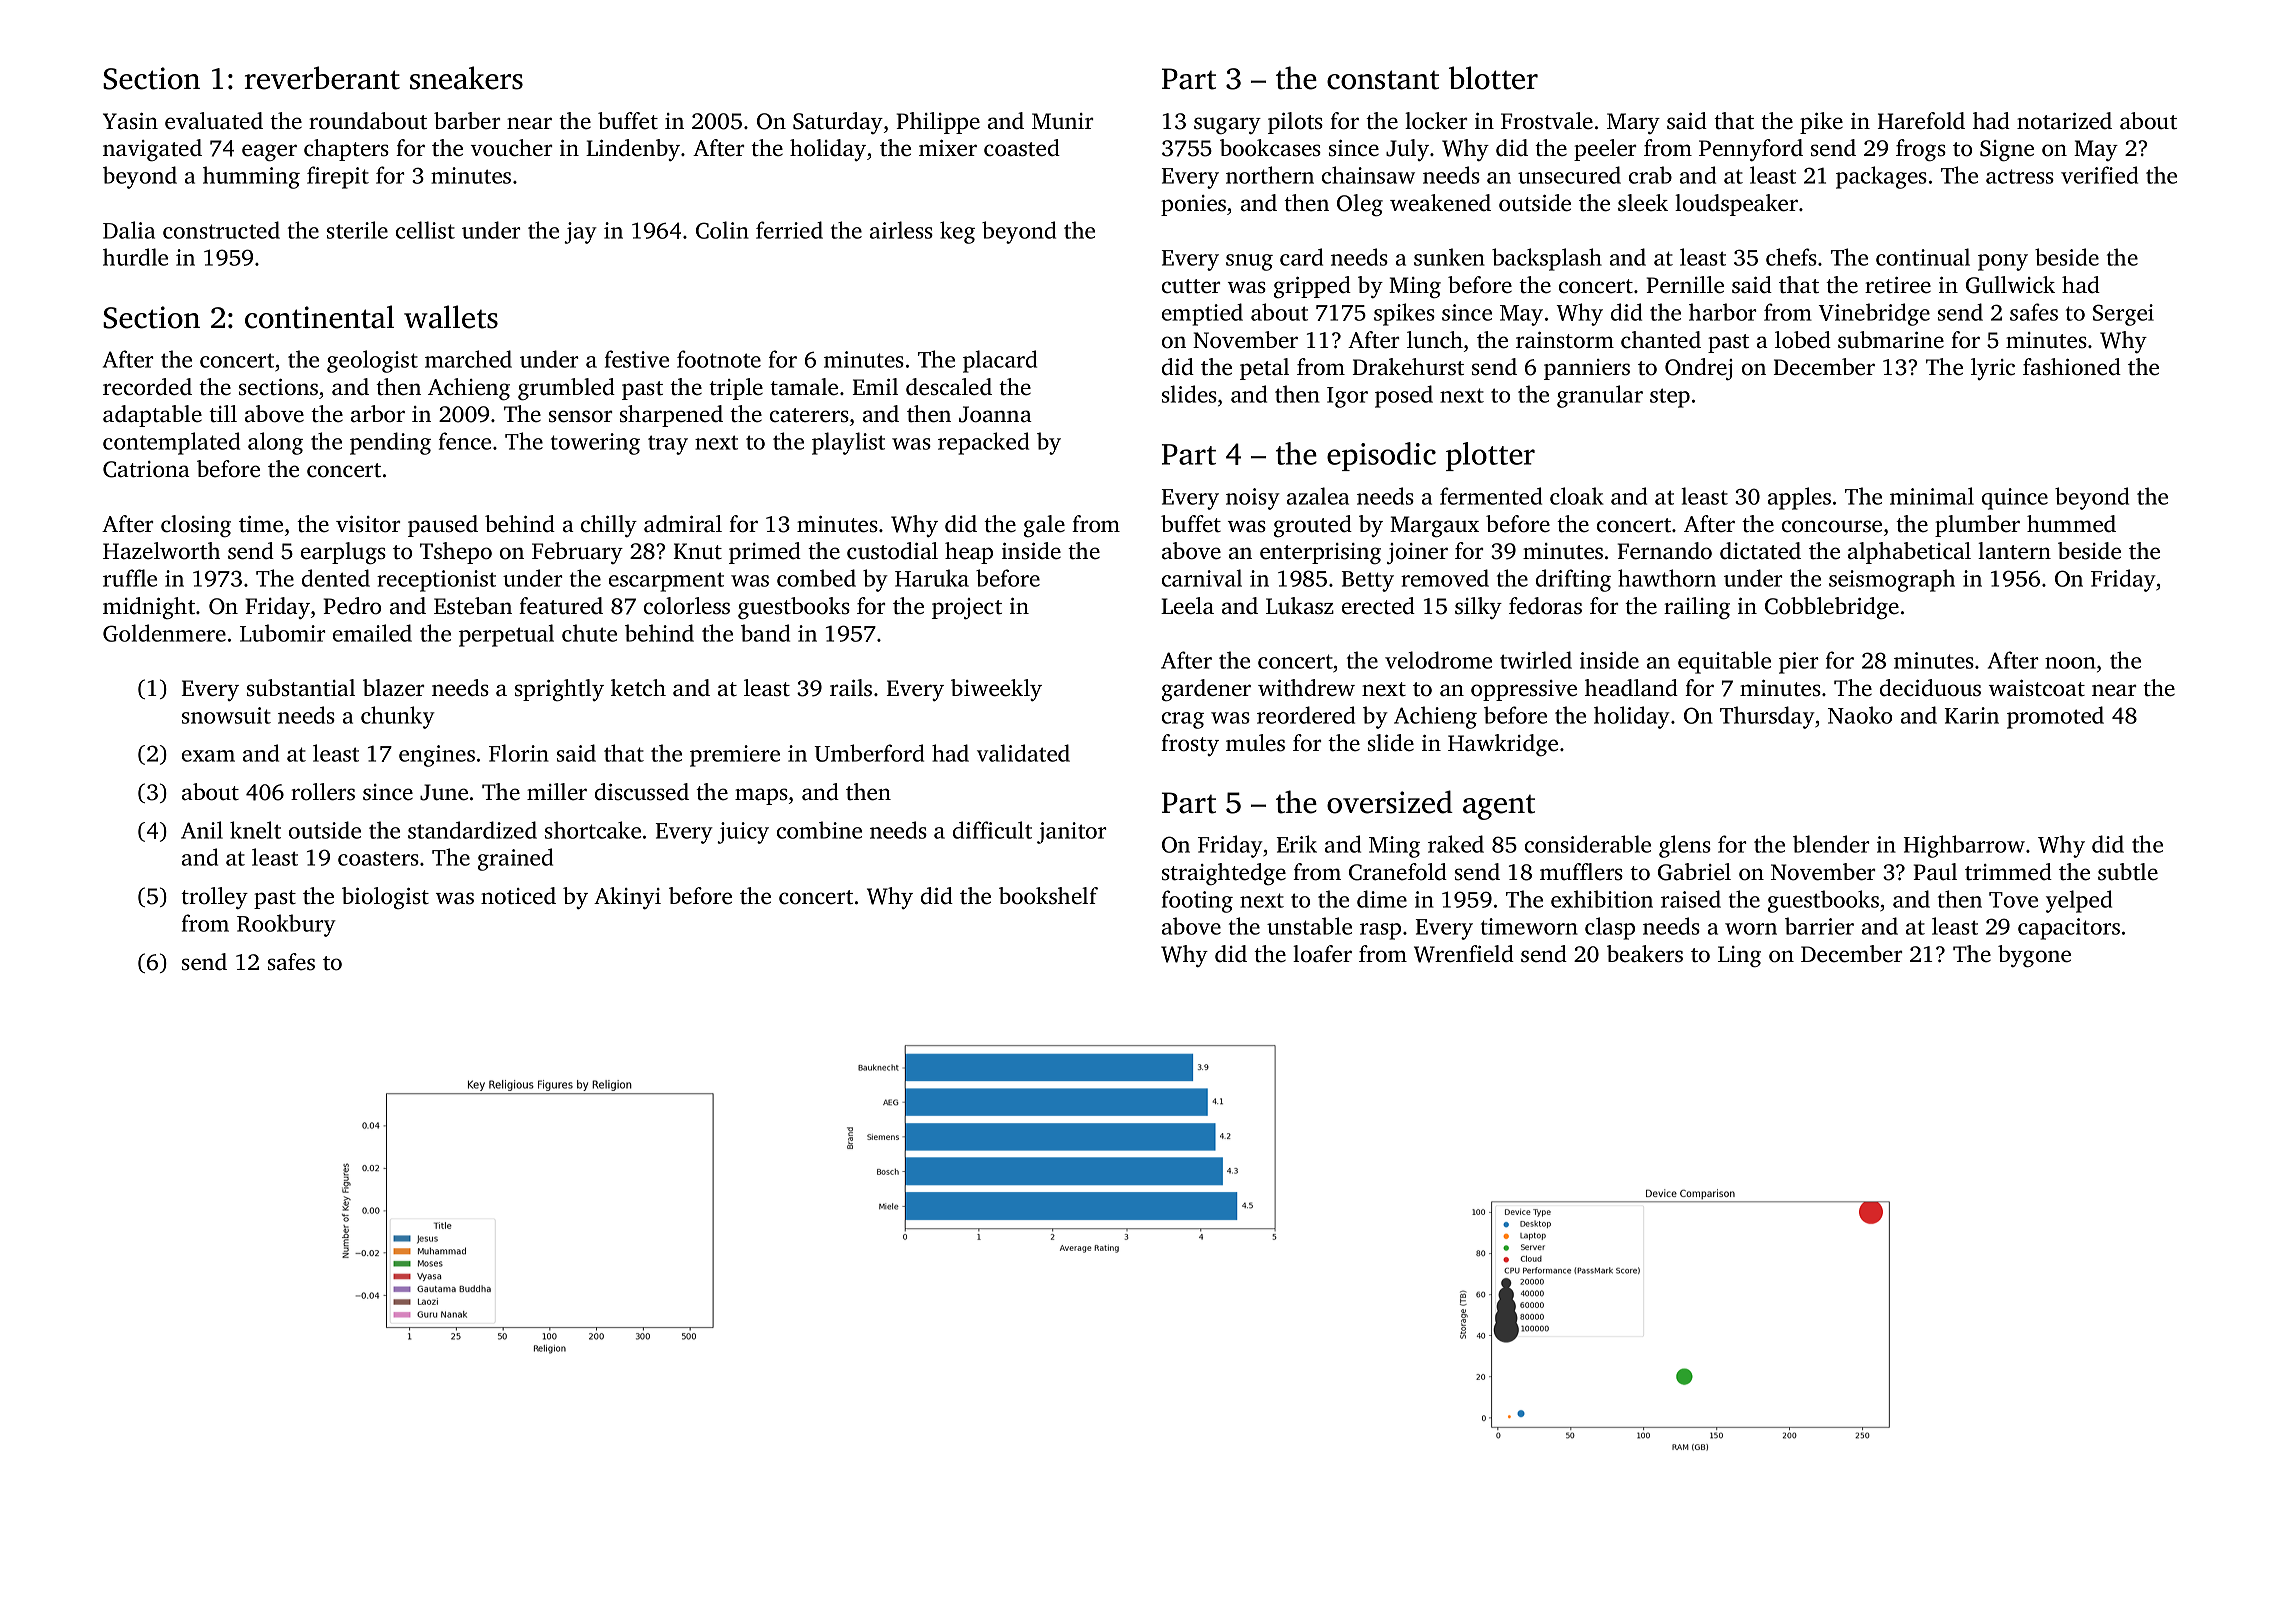 The width and height of the document is (2282, 1614). I want to click on Wrenfield, so click(1464, 954).
